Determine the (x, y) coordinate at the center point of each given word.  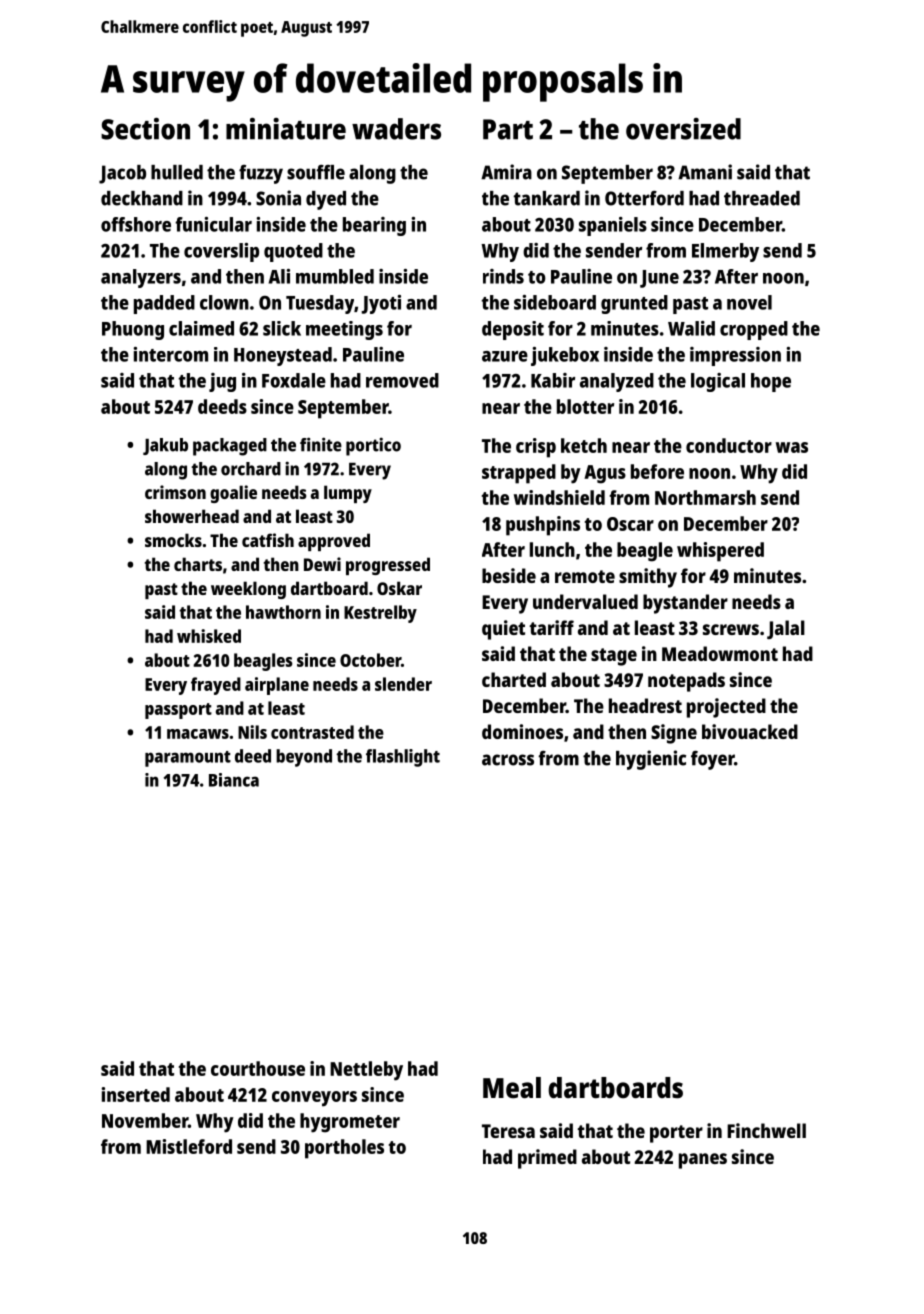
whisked (209, 636)
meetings (344, 330)
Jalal (786, 629)
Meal (512, 1088)
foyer (712, 760)
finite (321, 444)
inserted (136, 1094)
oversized (683, 129)
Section (145, 129)
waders (396, 129)
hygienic (651, 760)
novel (749, 302)
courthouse (258, 1068)
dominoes (522, 731)
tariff (551, 627)
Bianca (234, 780)
